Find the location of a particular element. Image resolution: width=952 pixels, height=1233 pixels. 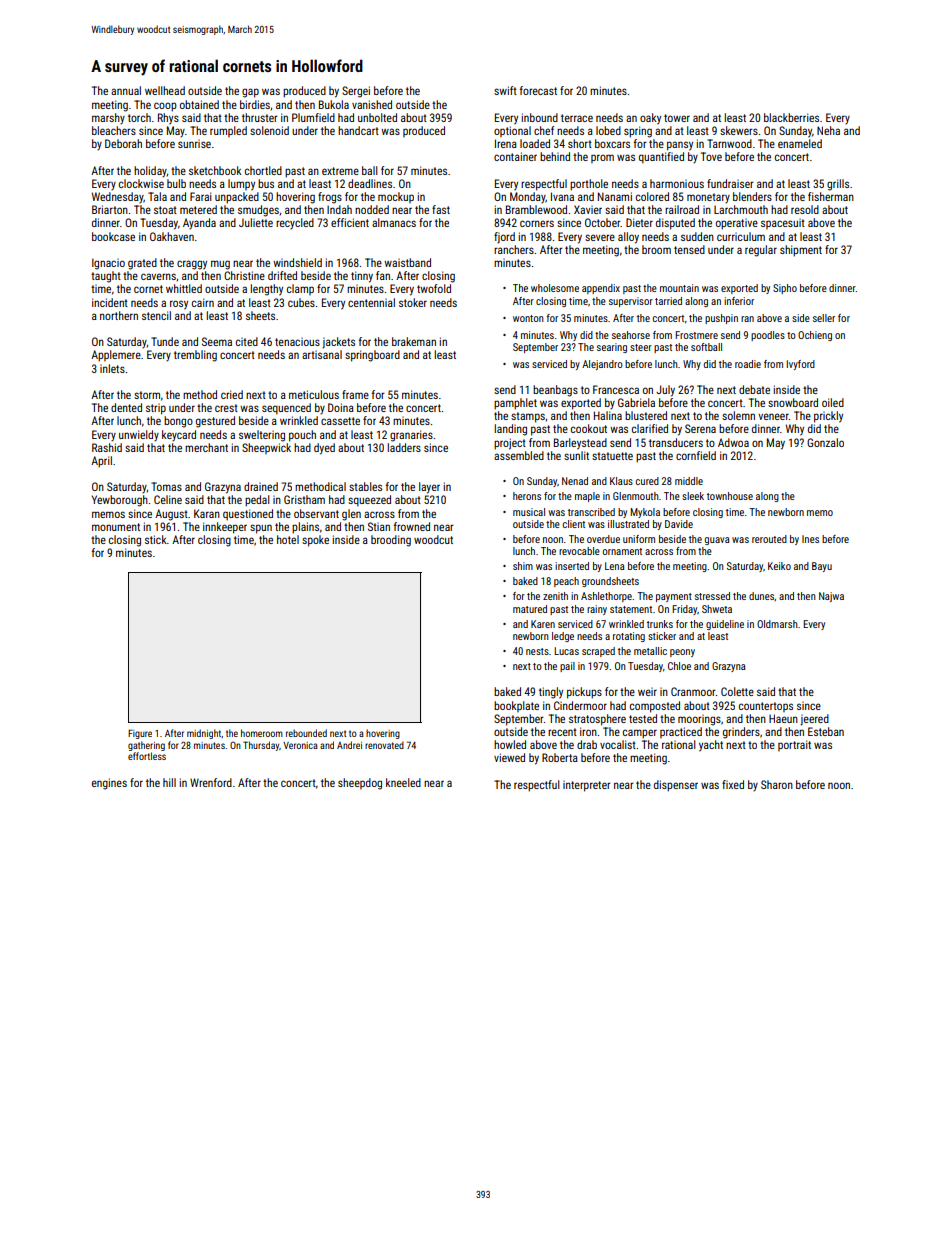

corners is located at coordinates (537, 223).
